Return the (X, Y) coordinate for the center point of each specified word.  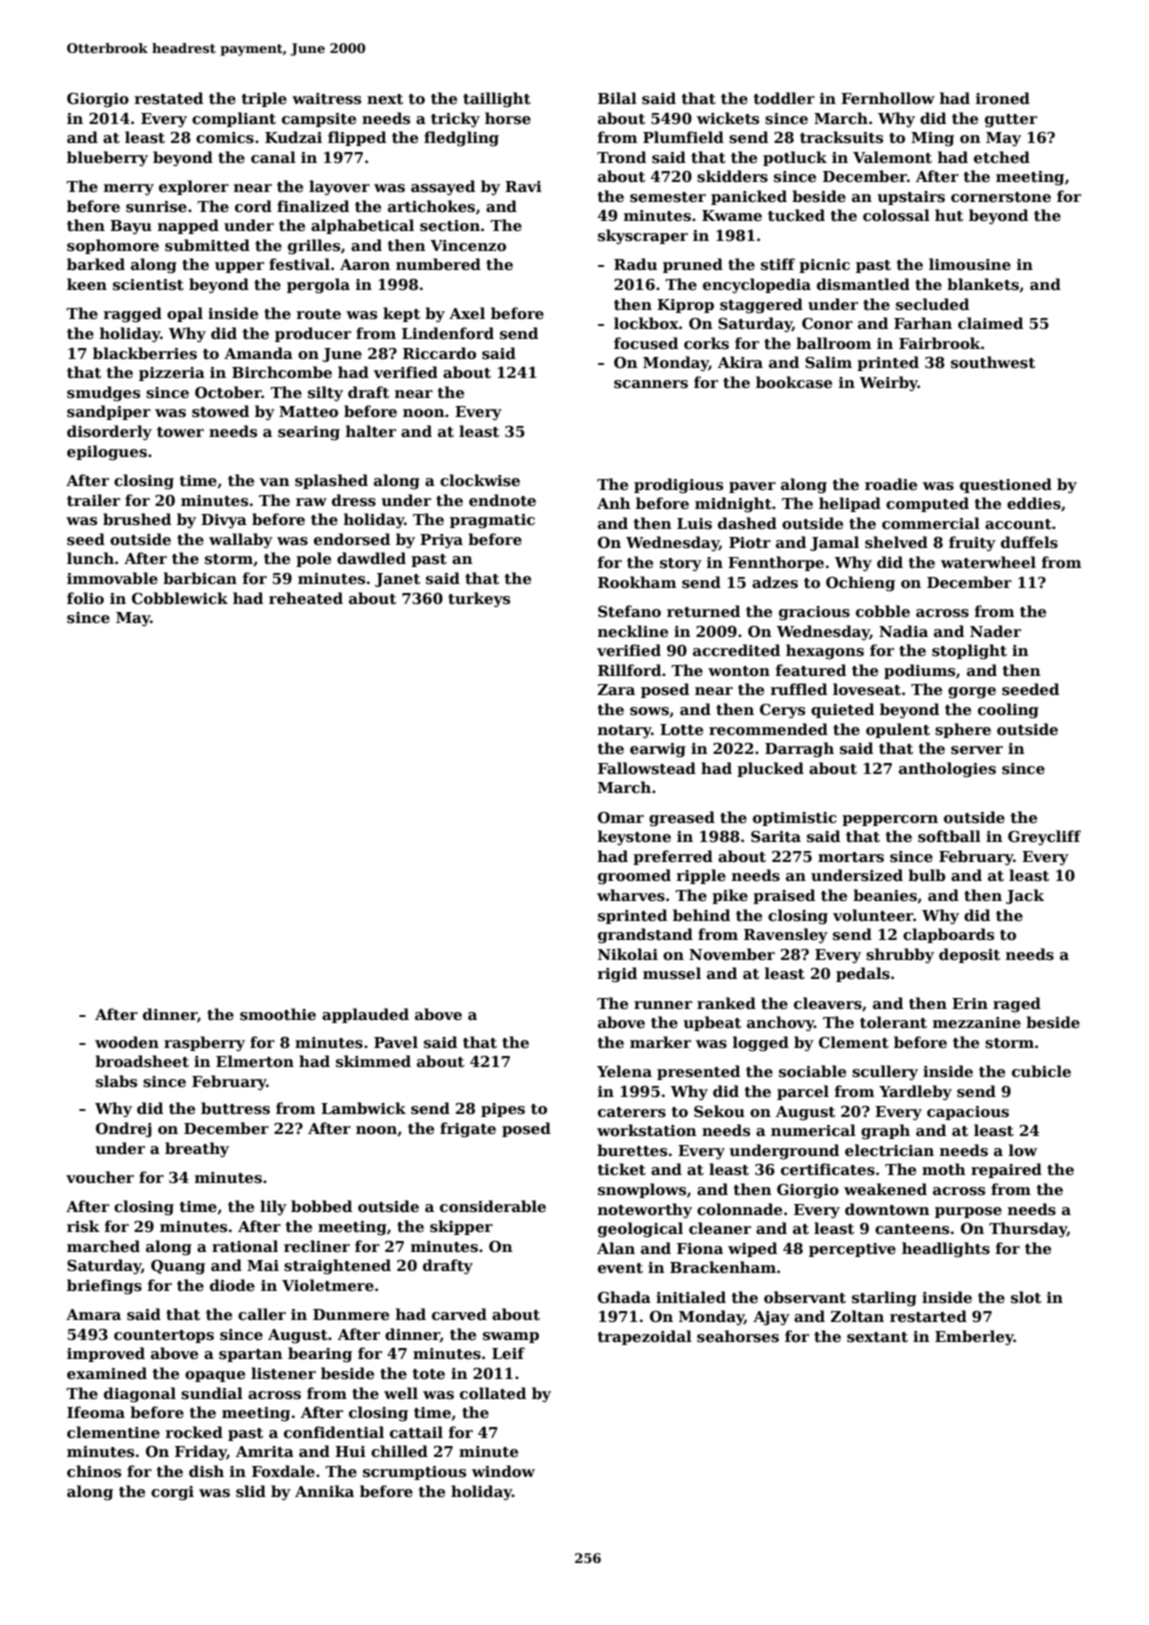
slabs (116, 1081)
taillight (497, 100)
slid (251, 1491)
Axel (467, 313)
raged (1017, 1005)
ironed (1003, 98)
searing (309, 433)
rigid (617, 975)
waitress (326, 99)
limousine (970, 264)
